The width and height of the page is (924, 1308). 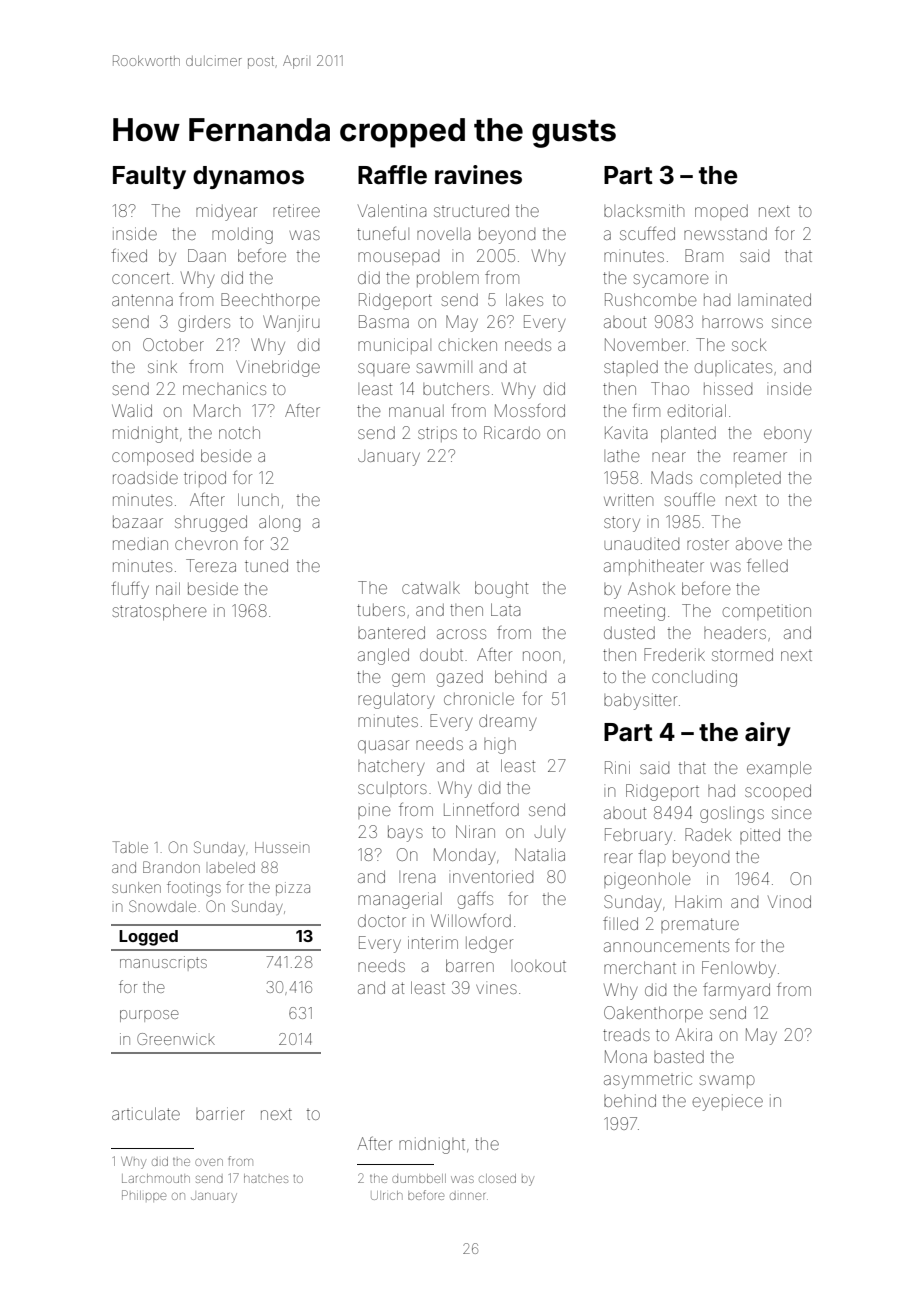 What do you see at coordinates (129, 255) in the page?
I see `fixed` at bounding box center [129, 255].
